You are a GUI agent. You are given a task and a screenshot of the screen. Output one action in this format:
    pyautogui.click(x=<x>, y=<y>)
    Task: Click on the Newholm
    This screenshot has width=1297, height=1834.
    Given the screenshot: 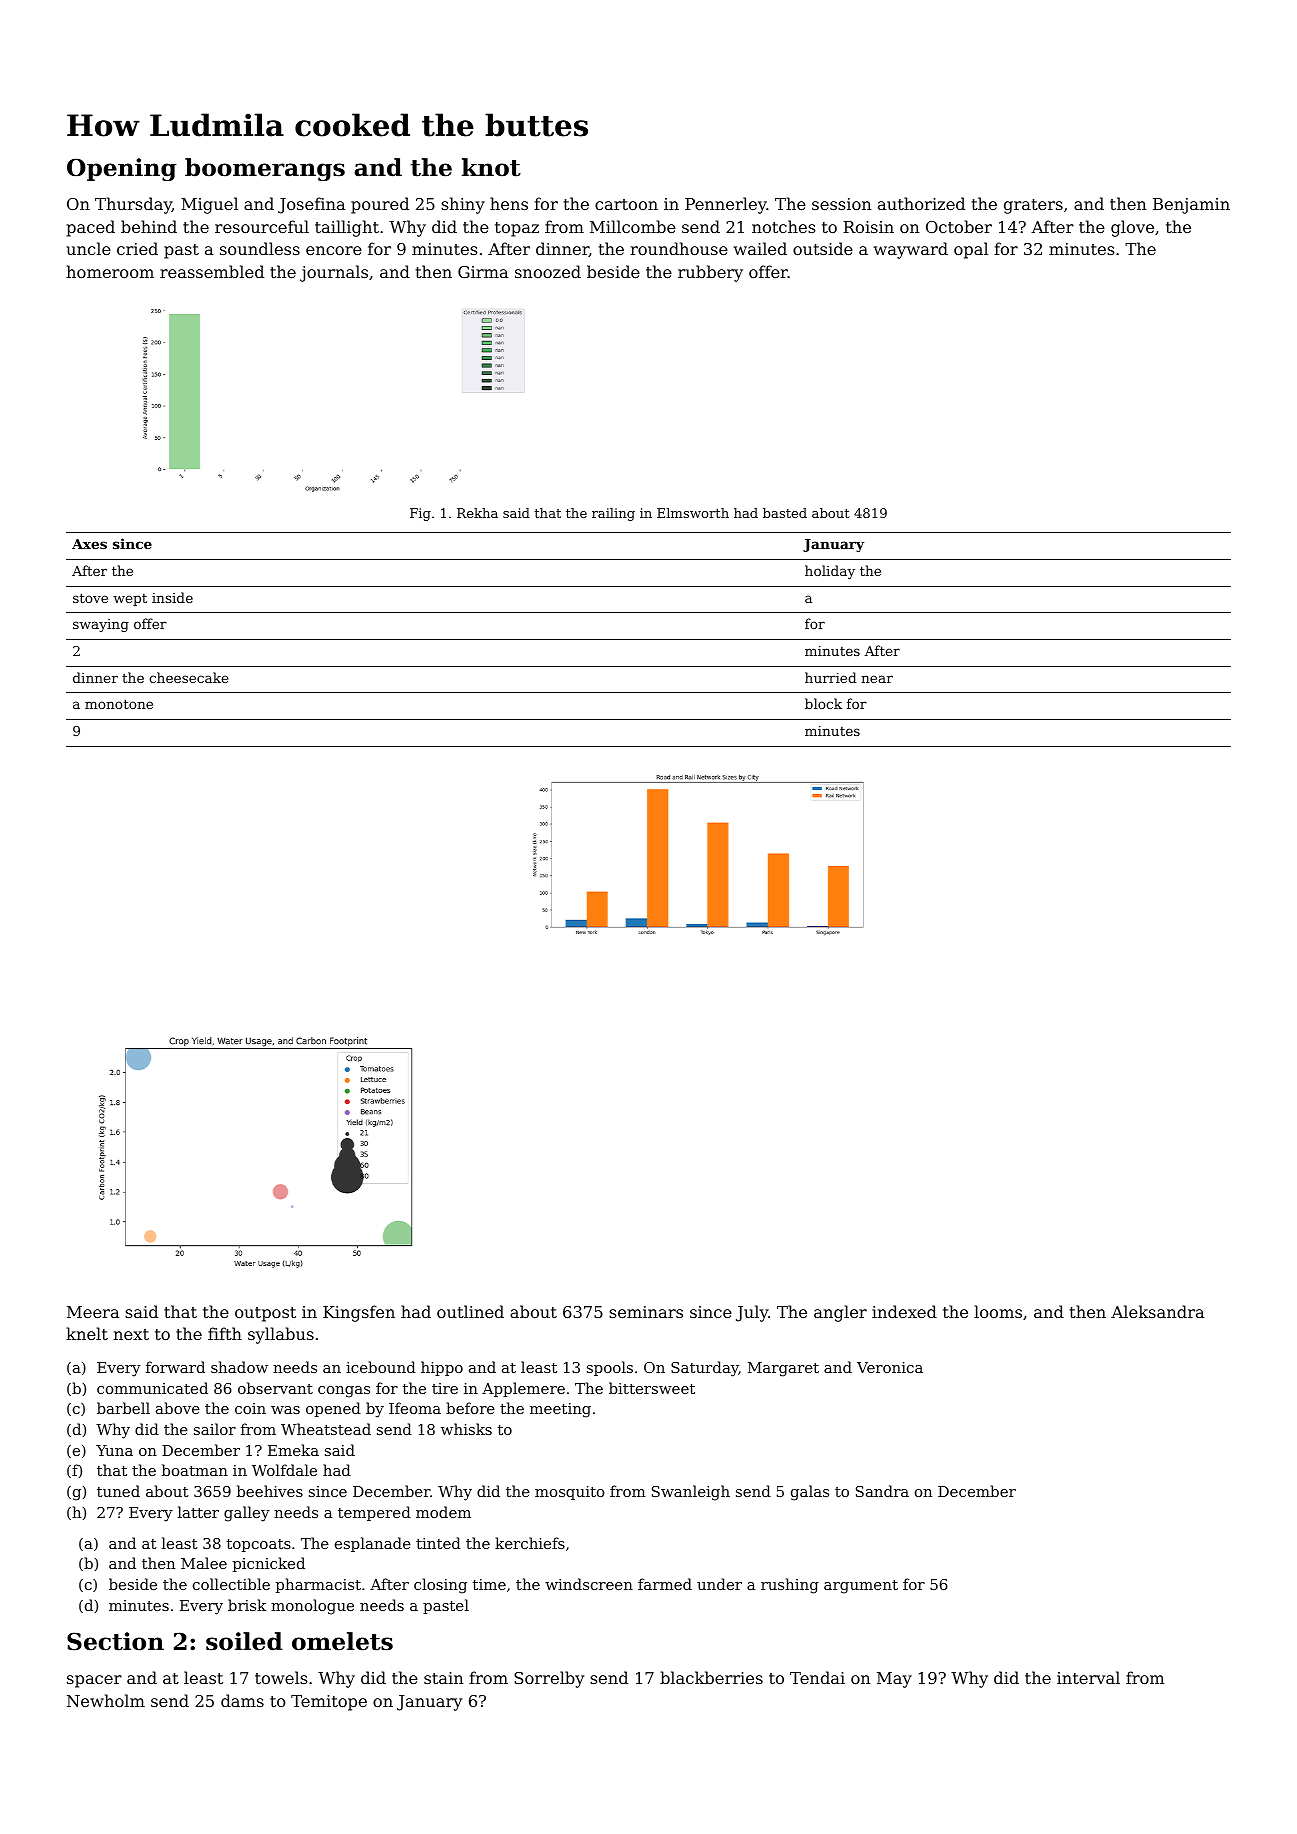 What is the action you would take?
    pyautogui.click(x=106, y=1700)
